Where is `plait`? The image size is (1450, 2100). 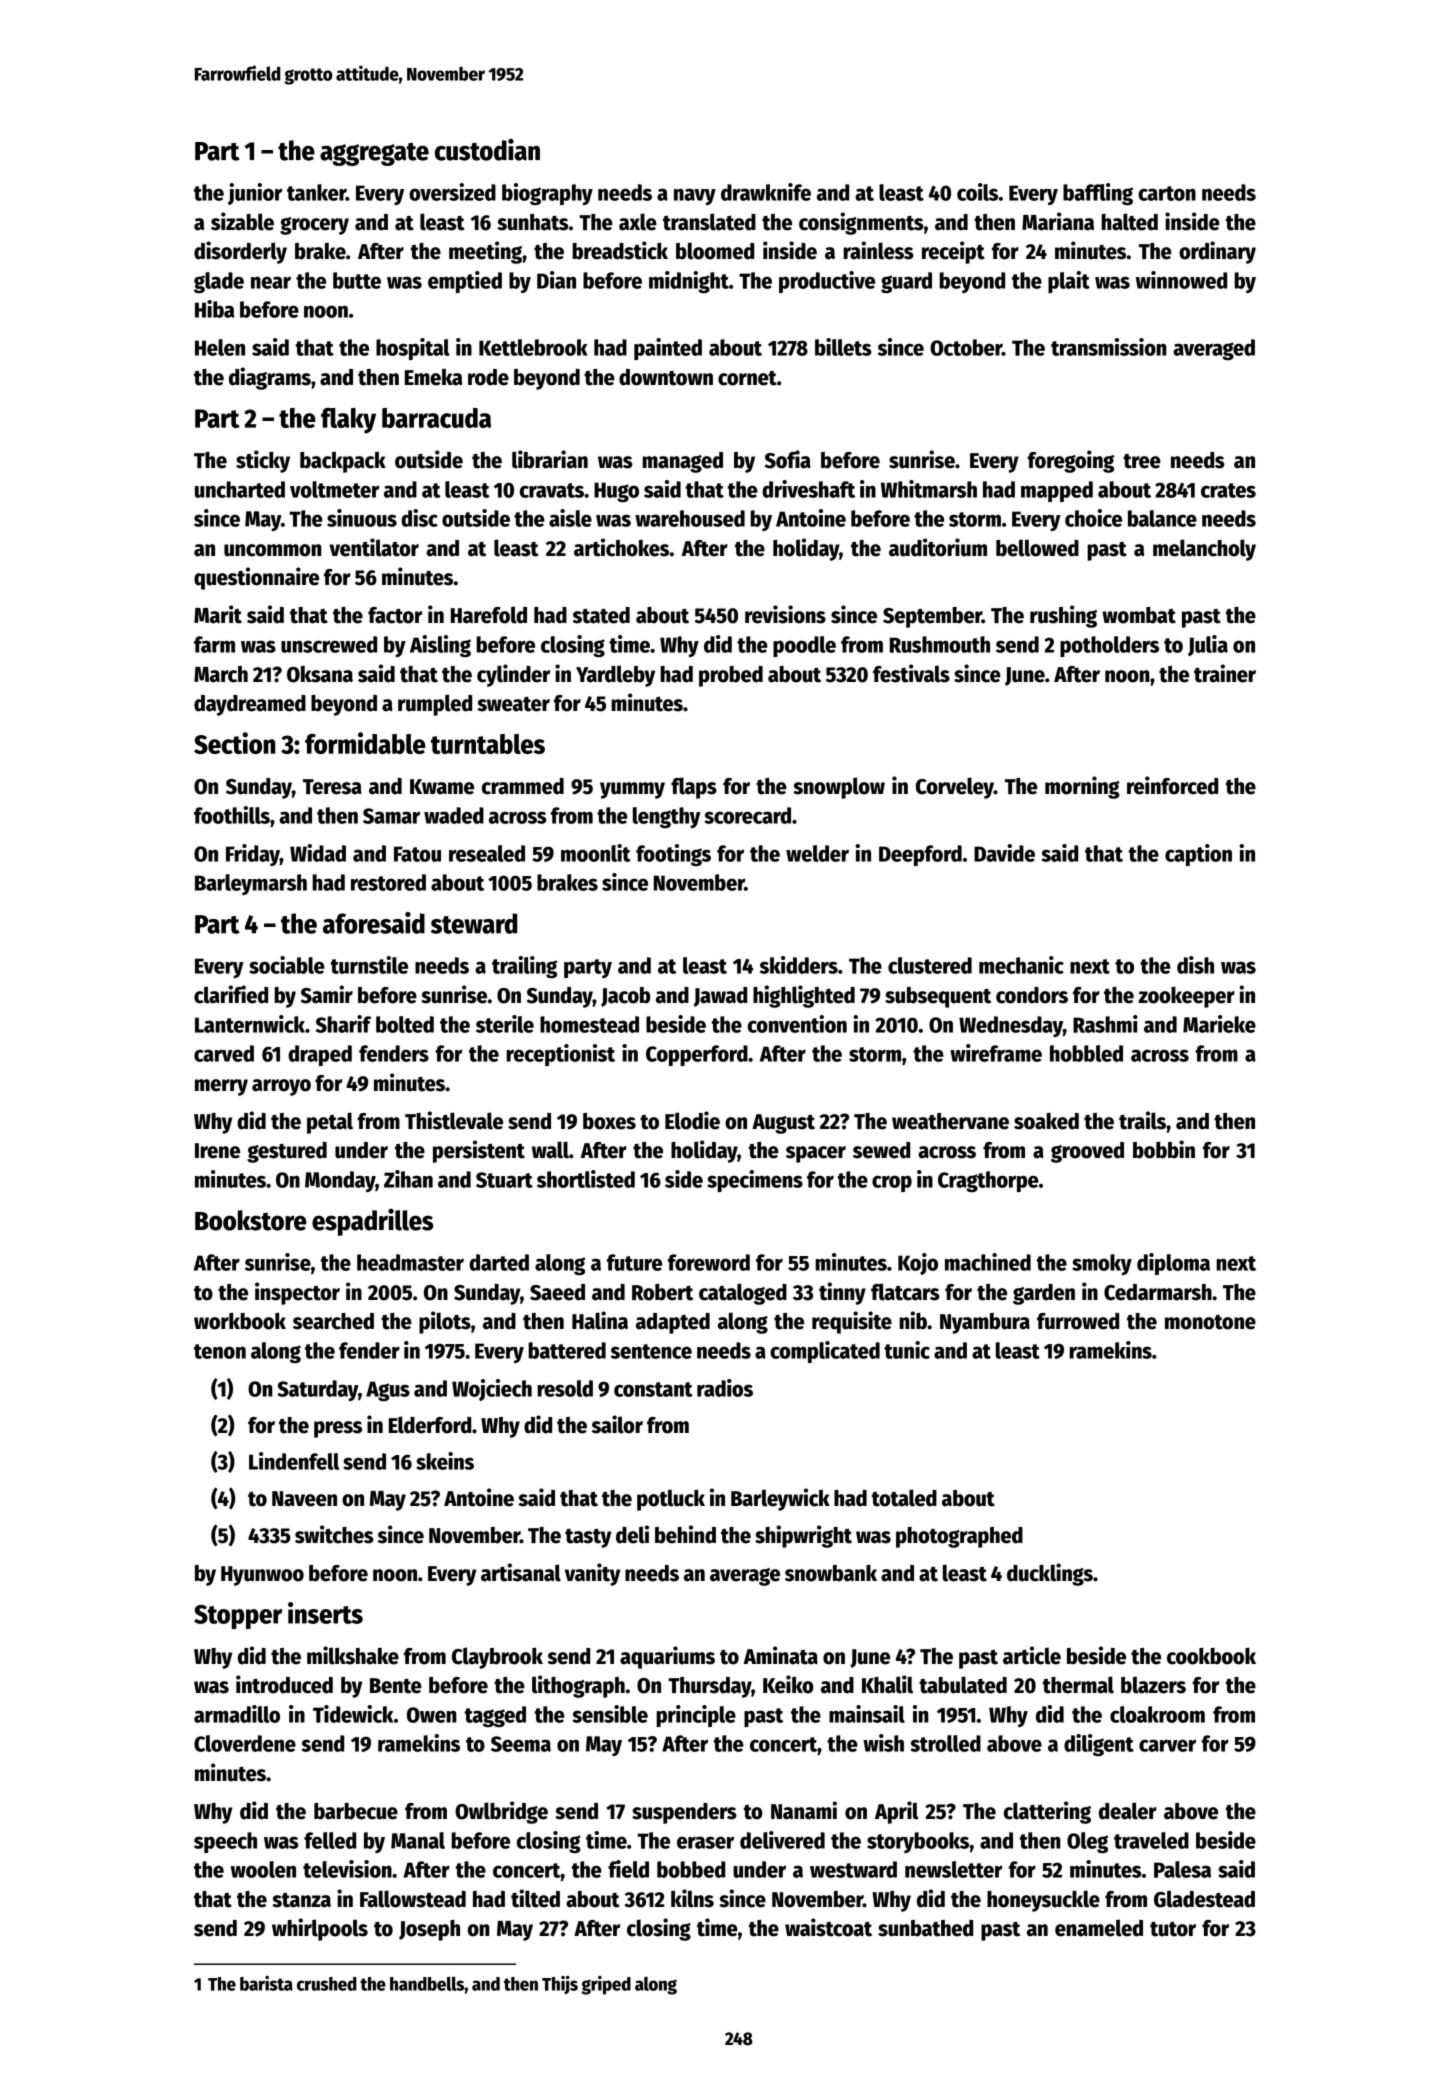 plait is located at coordinates (1069, 282).
